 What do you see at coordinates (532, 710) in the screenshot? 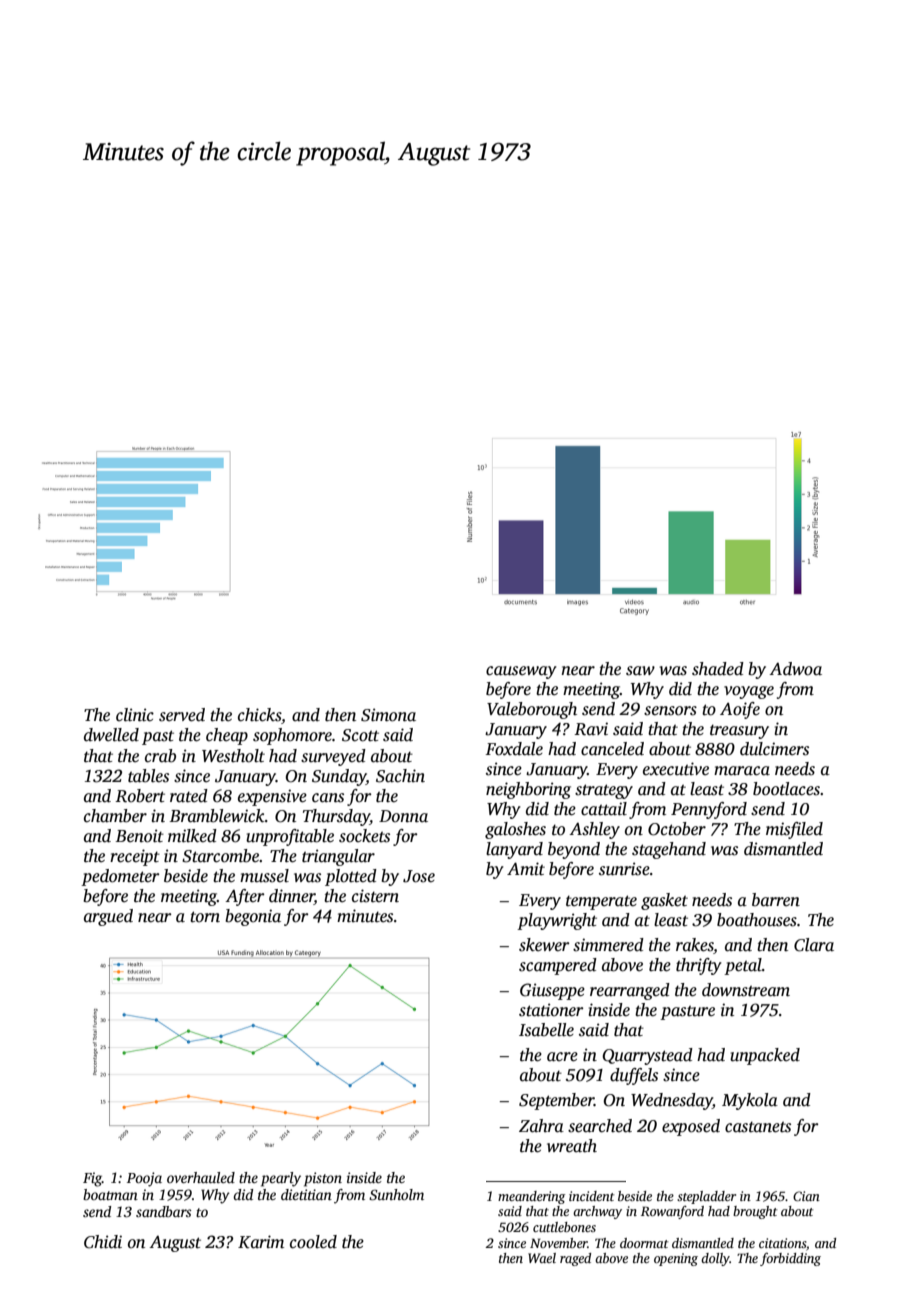
I see `Valeborough` at bounding box center [532, 710].
